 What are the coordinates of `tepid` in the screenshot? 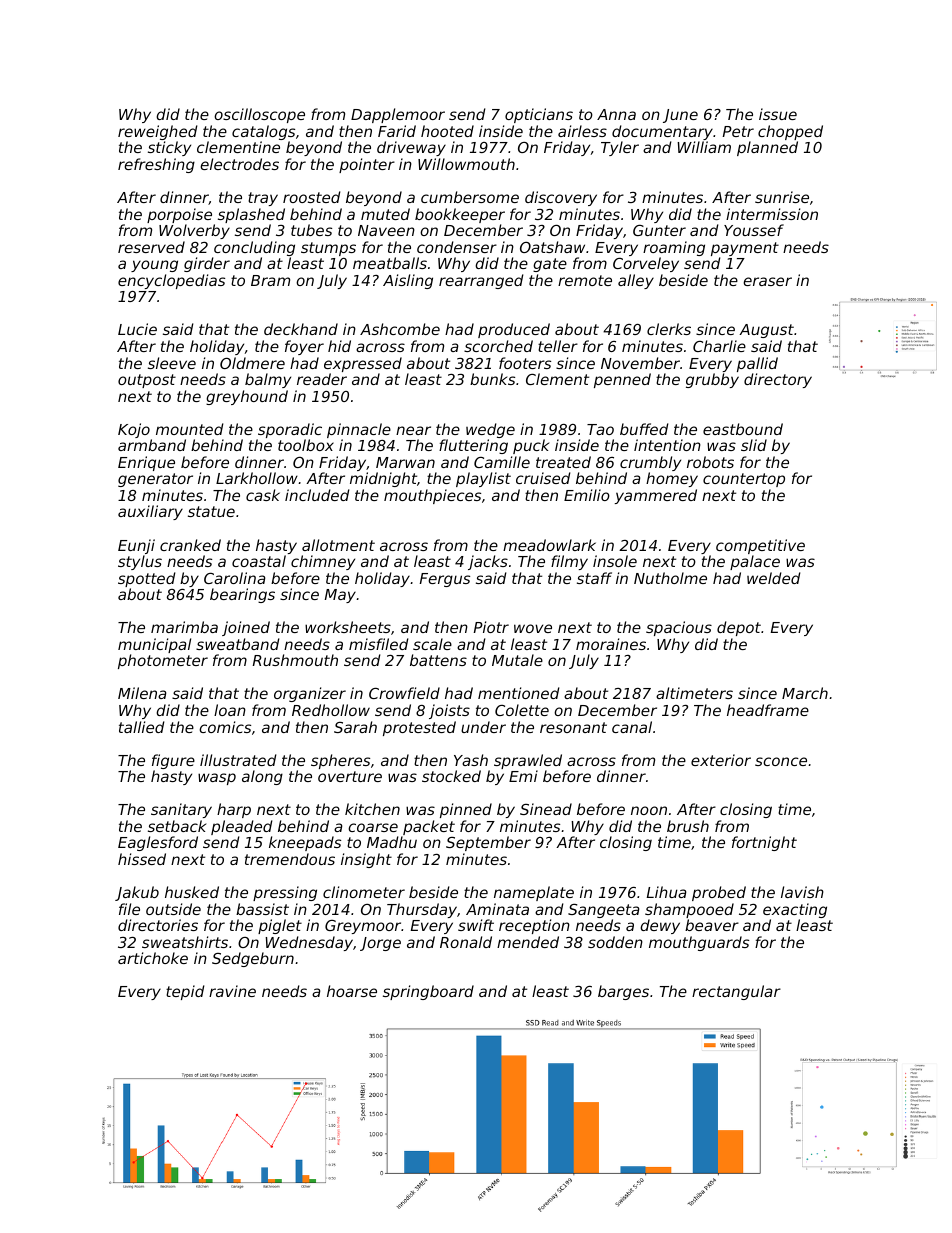 It's located at (185, 992).
